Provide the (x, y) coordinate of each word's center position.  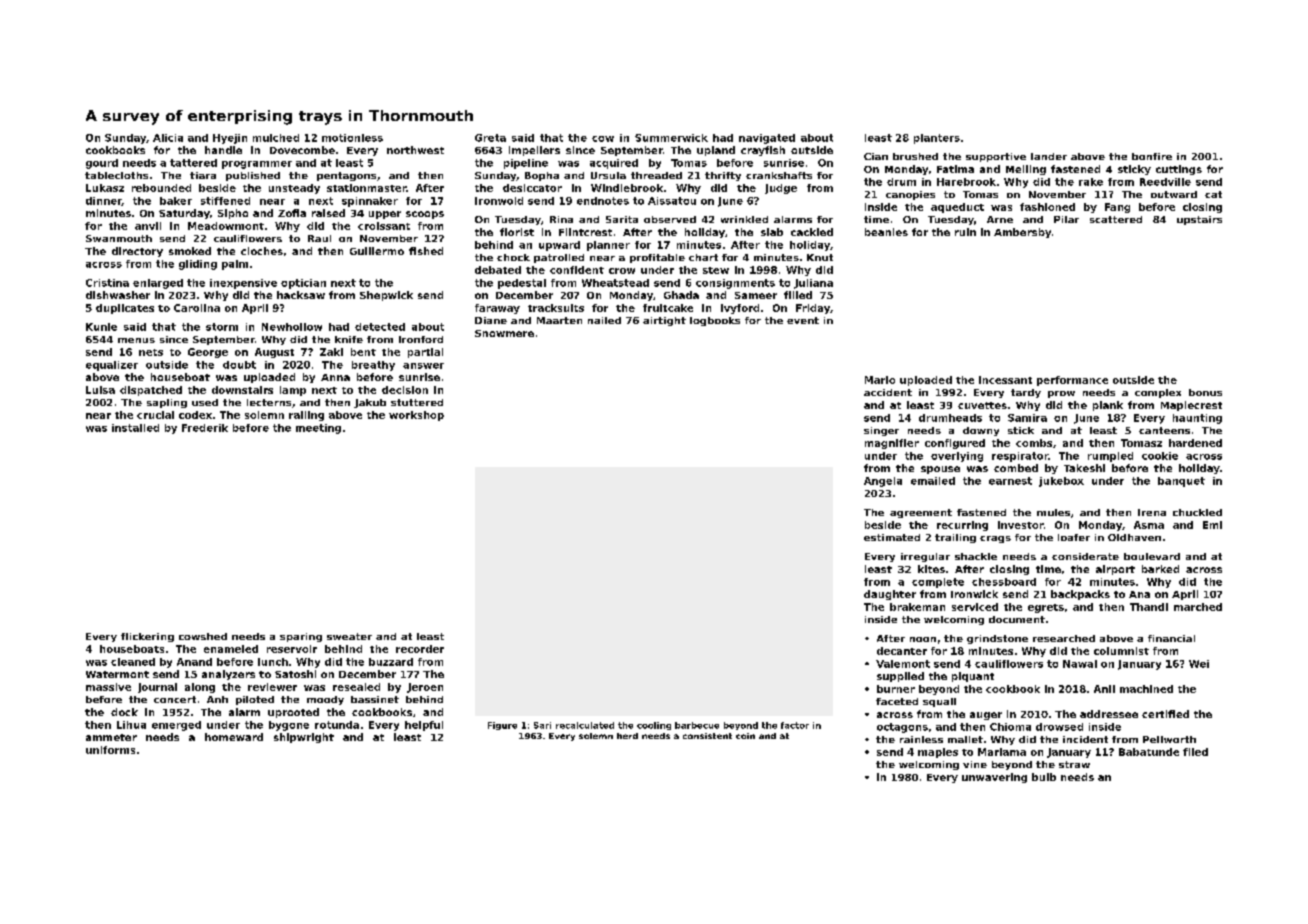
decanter (902, 651)
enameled (231, 649)
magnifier (892, 444)
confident (577, 270)
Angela (883, 482)
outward (1174, 194)
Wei (1199, 664)
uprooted (293, 713)
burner (896, 689)
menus (136, 340)
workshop (416, 416)
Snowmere (504, 333)
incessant (1005, 380)
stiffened (225, 201)
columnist (1121, 651)
